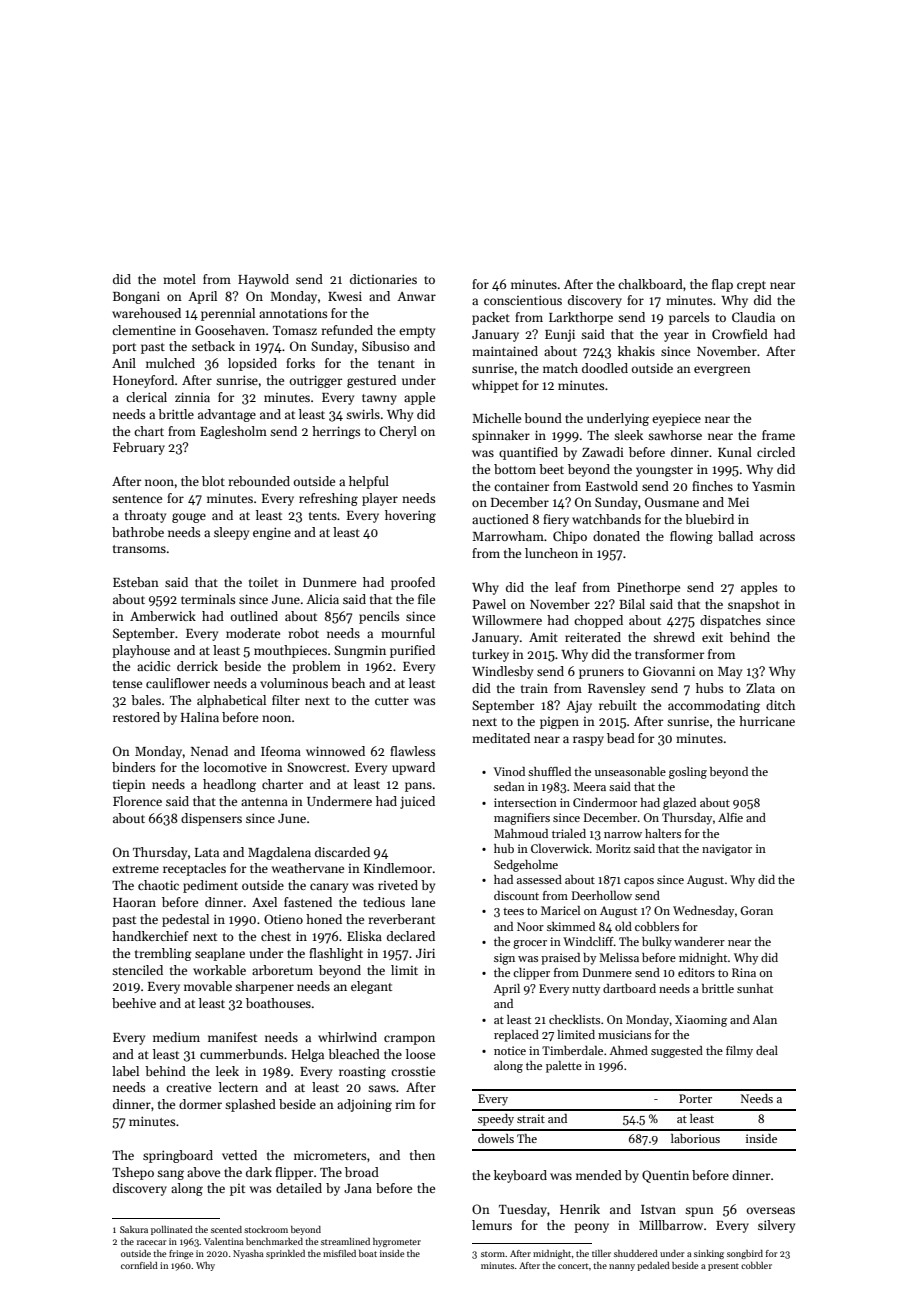 Image resolution: width=908 pixels, height=1316 pixels. I want to click on Nyasha, so click(248, 1254).
